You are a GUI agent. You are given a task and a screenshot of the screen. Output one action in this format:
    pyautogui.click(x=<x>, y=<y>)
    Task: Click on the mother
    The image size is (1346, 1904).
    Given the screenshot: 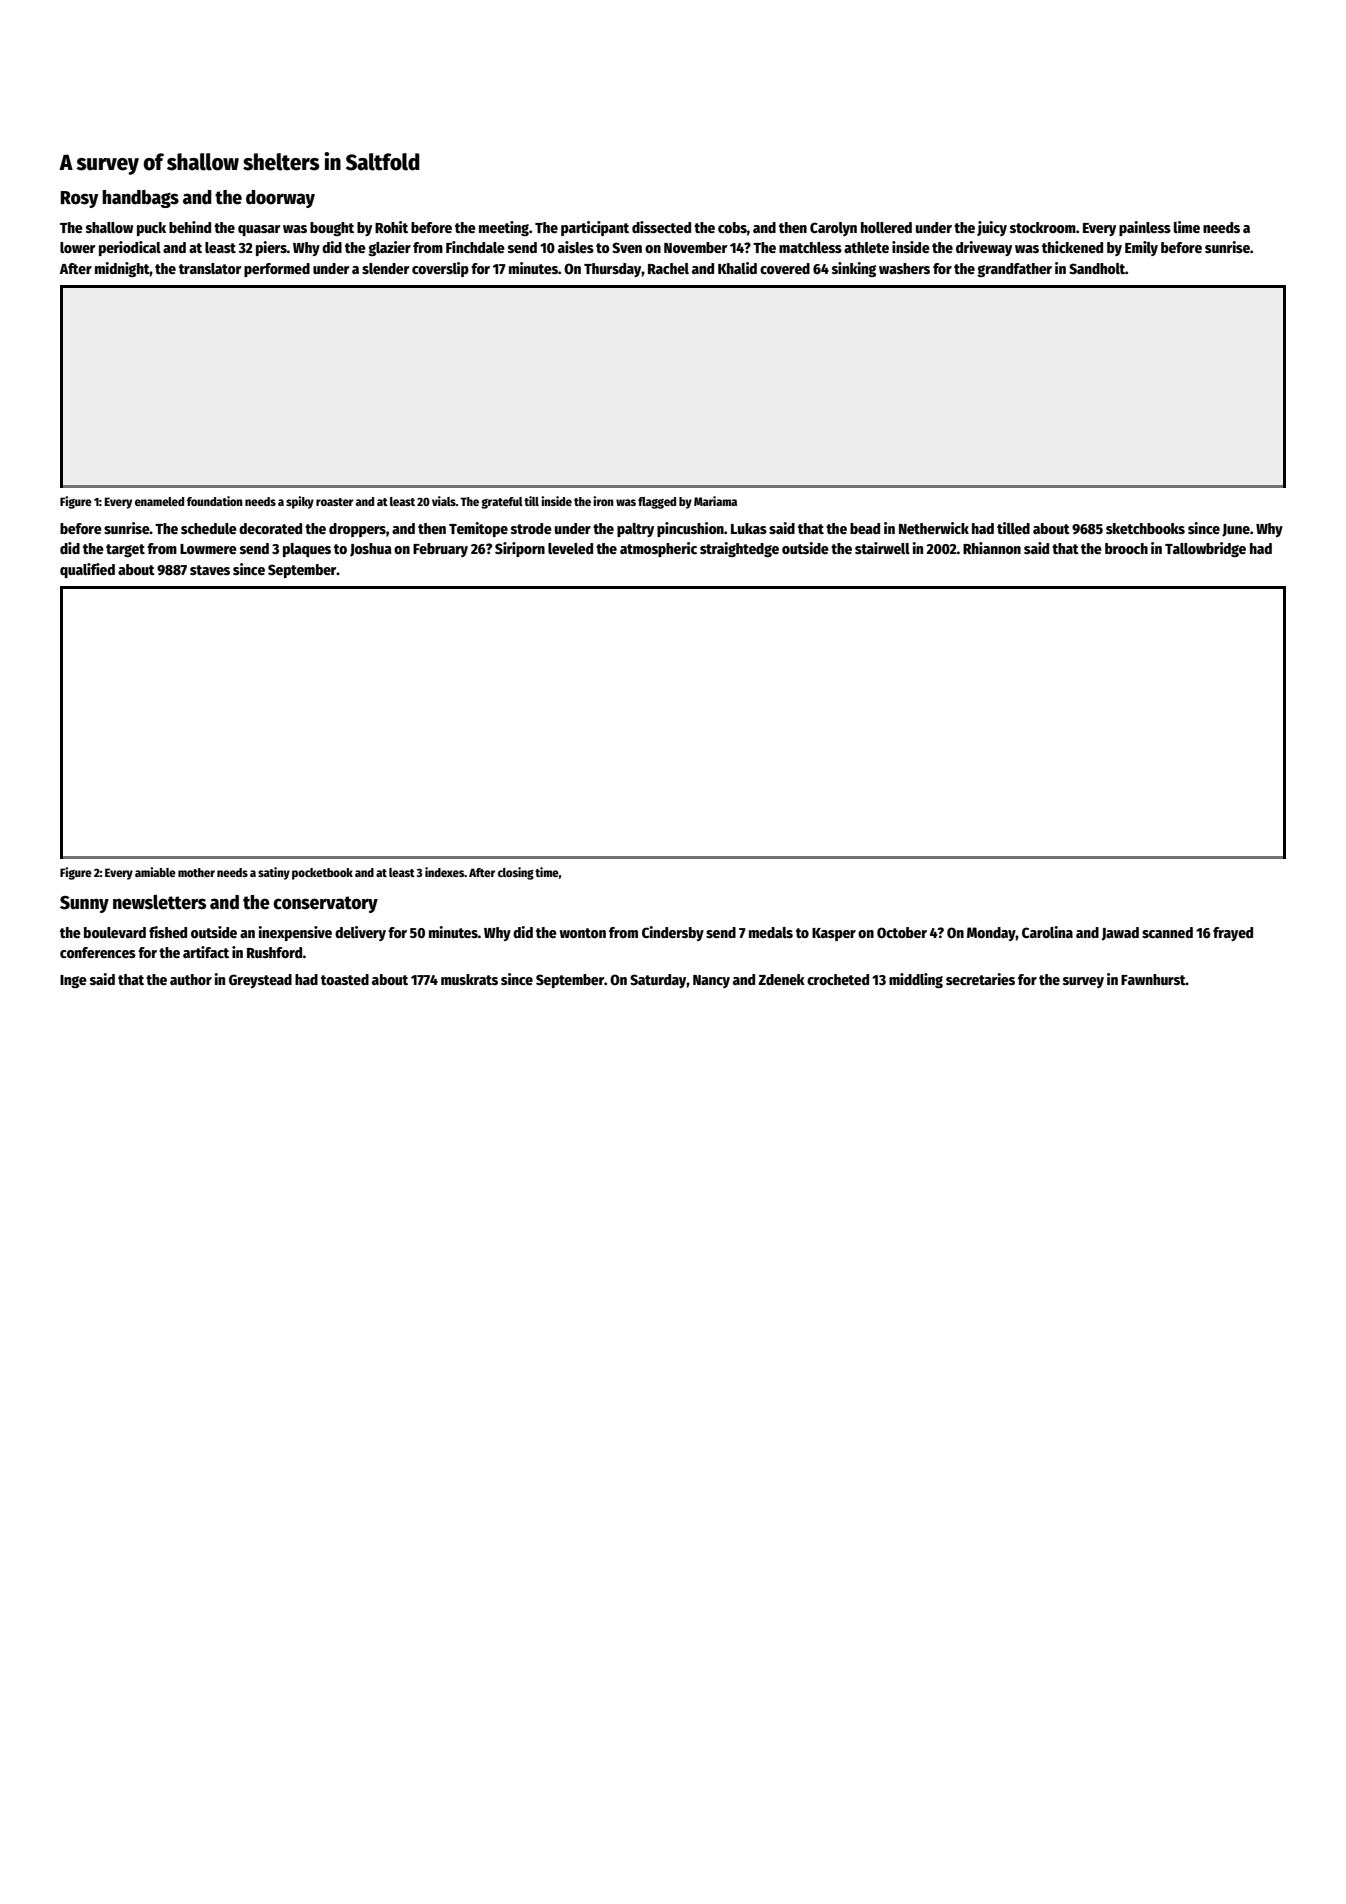 What is the action you would take?
    pyautogui.click(x=196, y=872)
